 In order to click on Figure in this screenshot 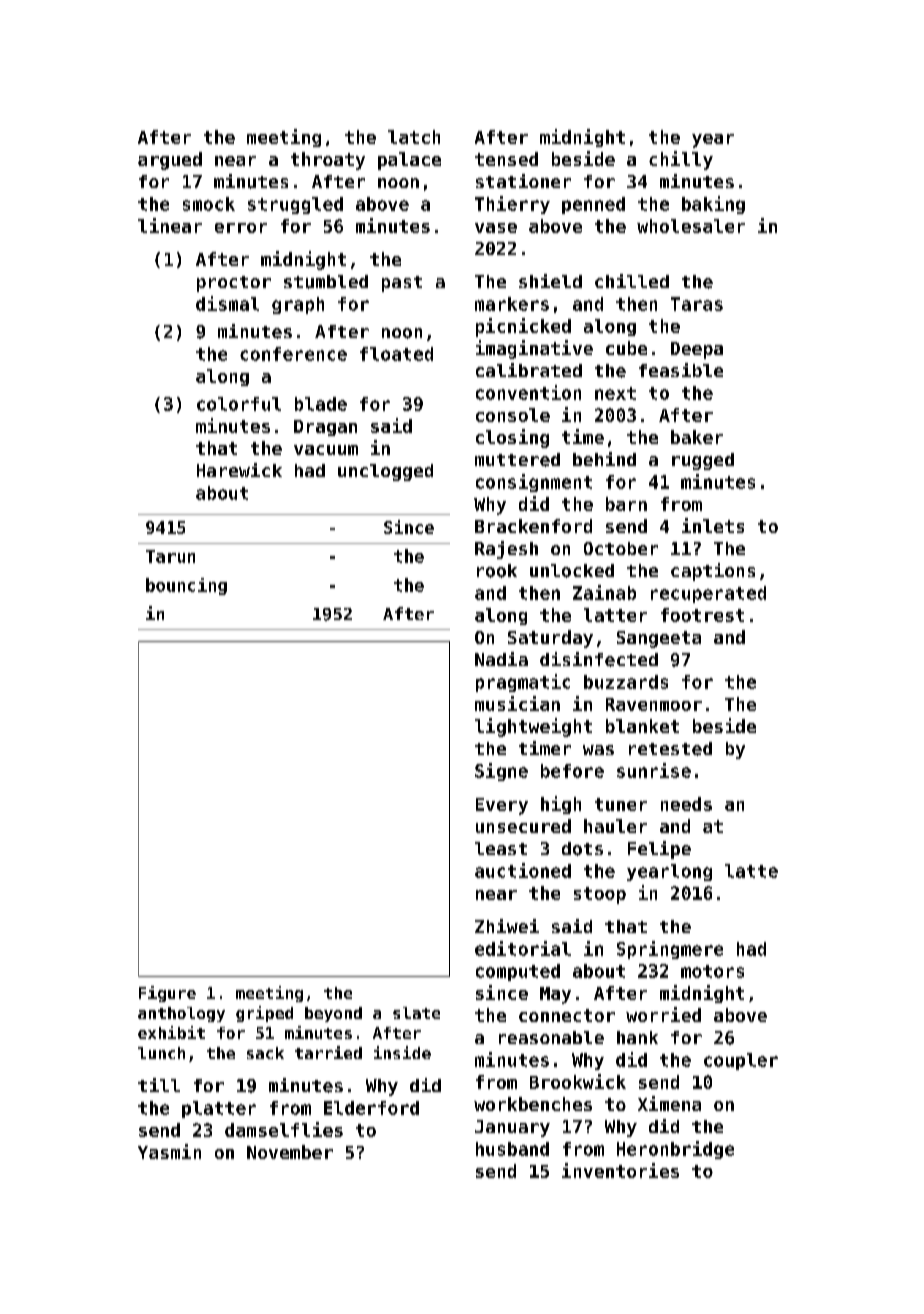, I will do `click(167, 994)`.
